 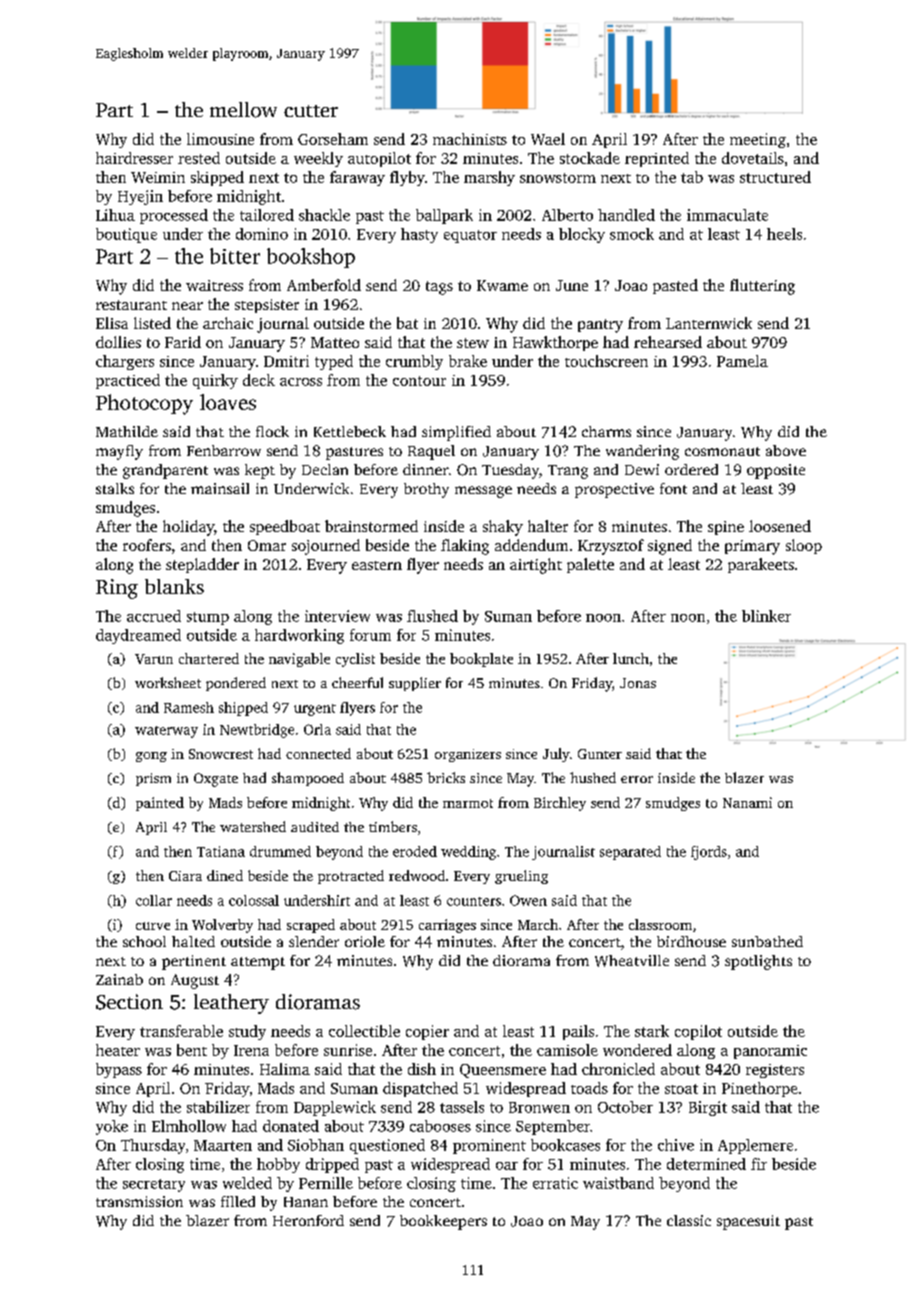 I want to click on mellow, so click(x=243, y=110).
